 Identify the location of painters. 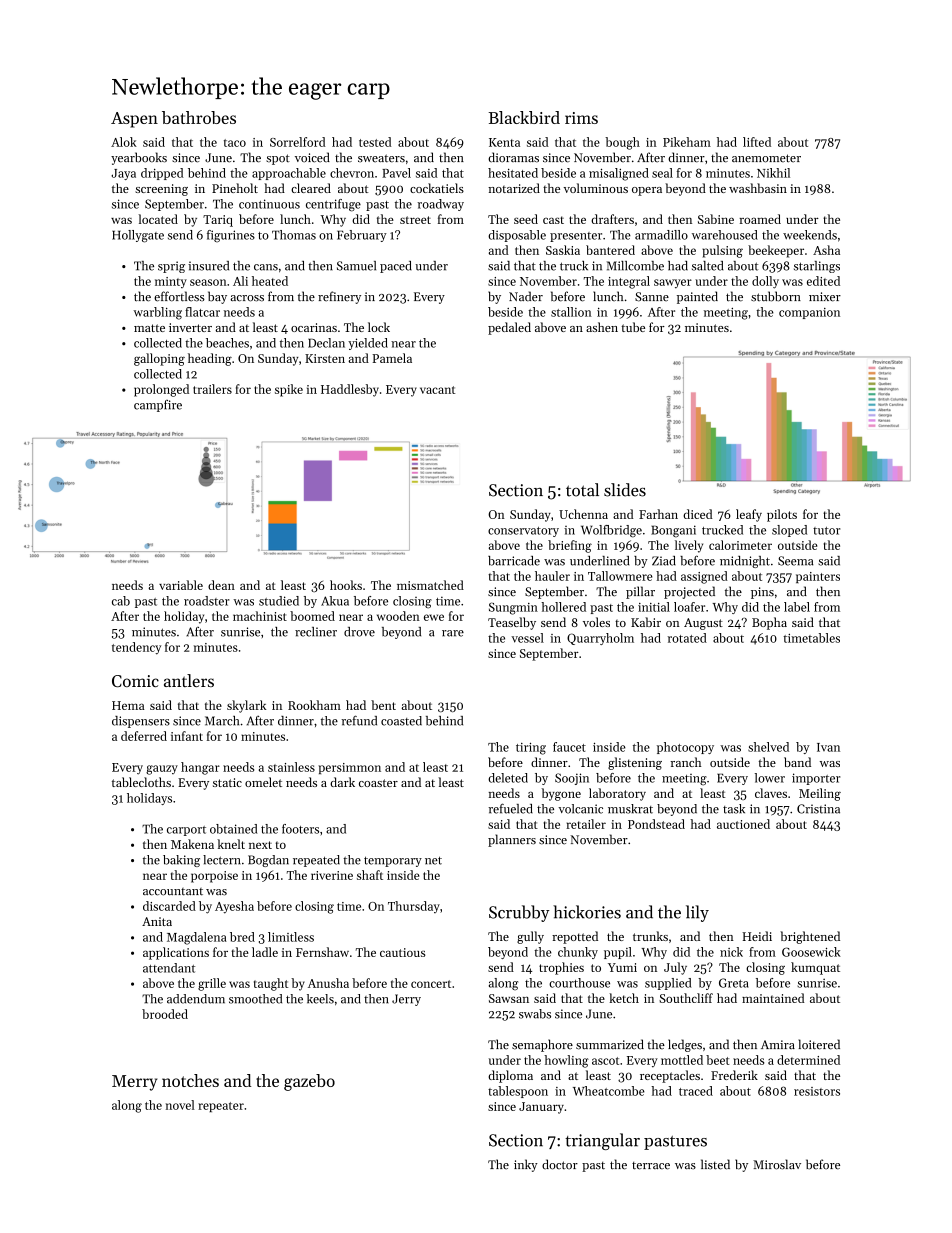
(818, 577).
